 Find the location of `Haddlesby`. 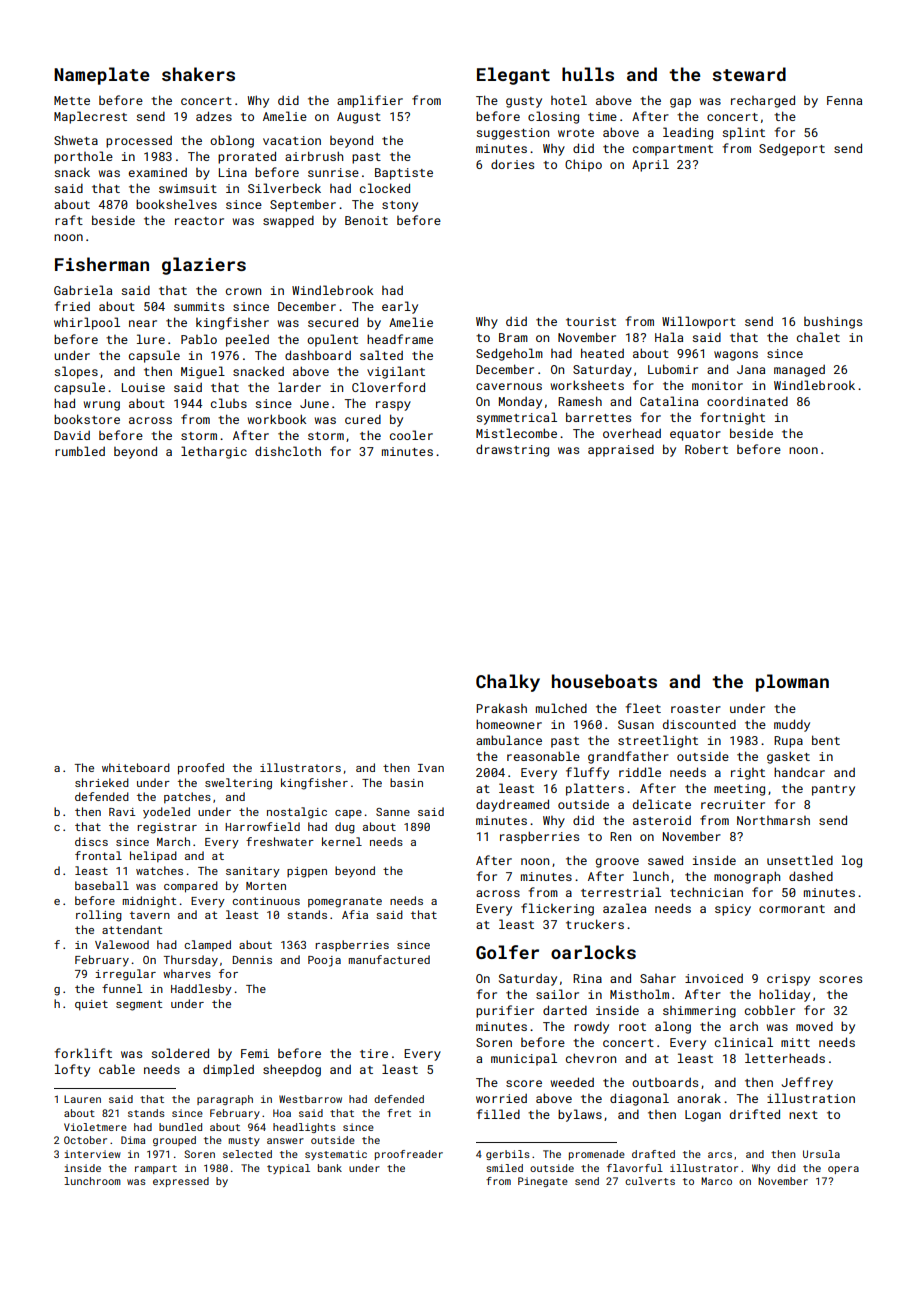

Haddlesby is located at coordinates (201, 990).
